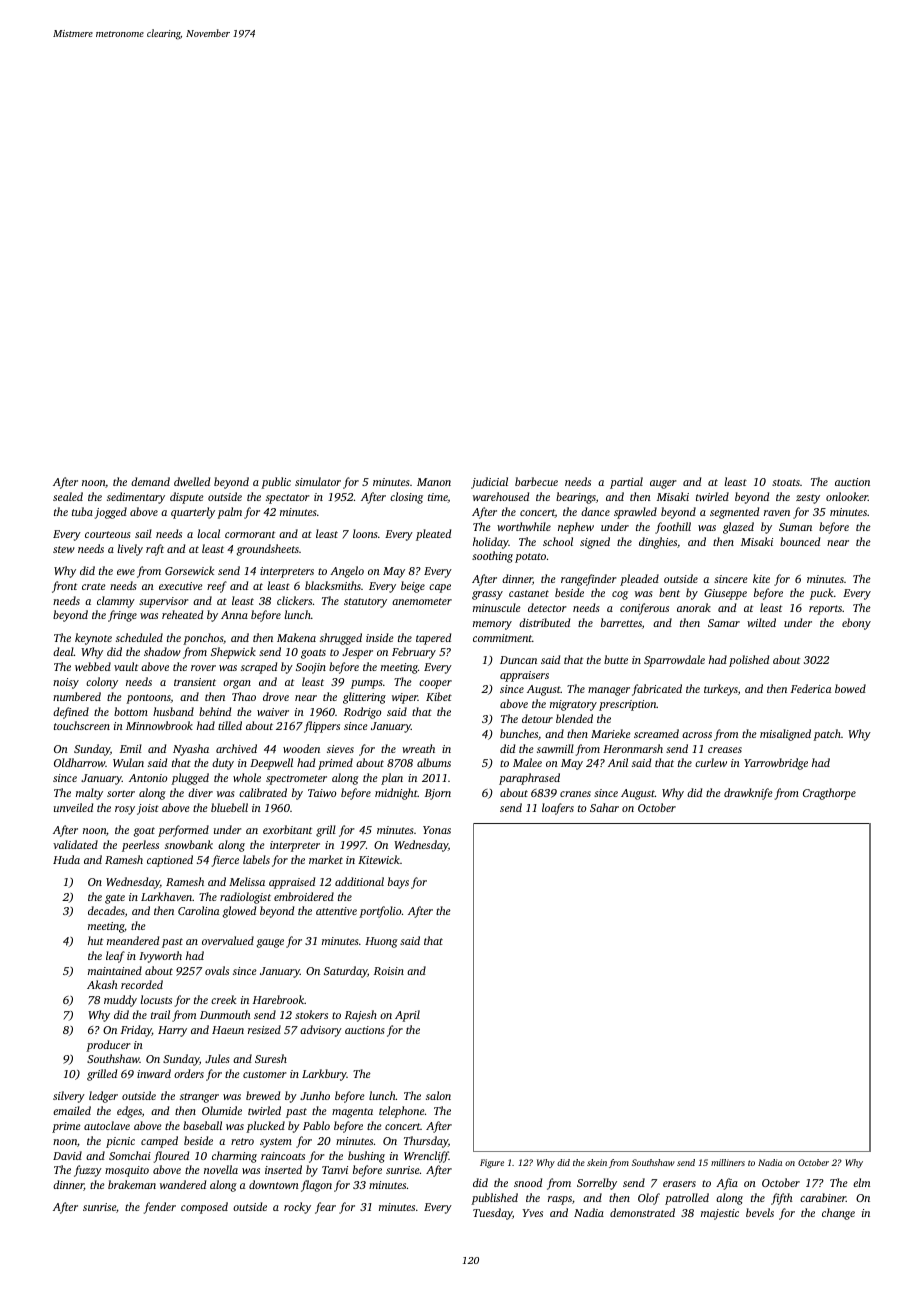 This screenshot has width=924, height=1308. Describe the element at coordinates (434, 762) in the screenshot. I see `albums` at that location.
